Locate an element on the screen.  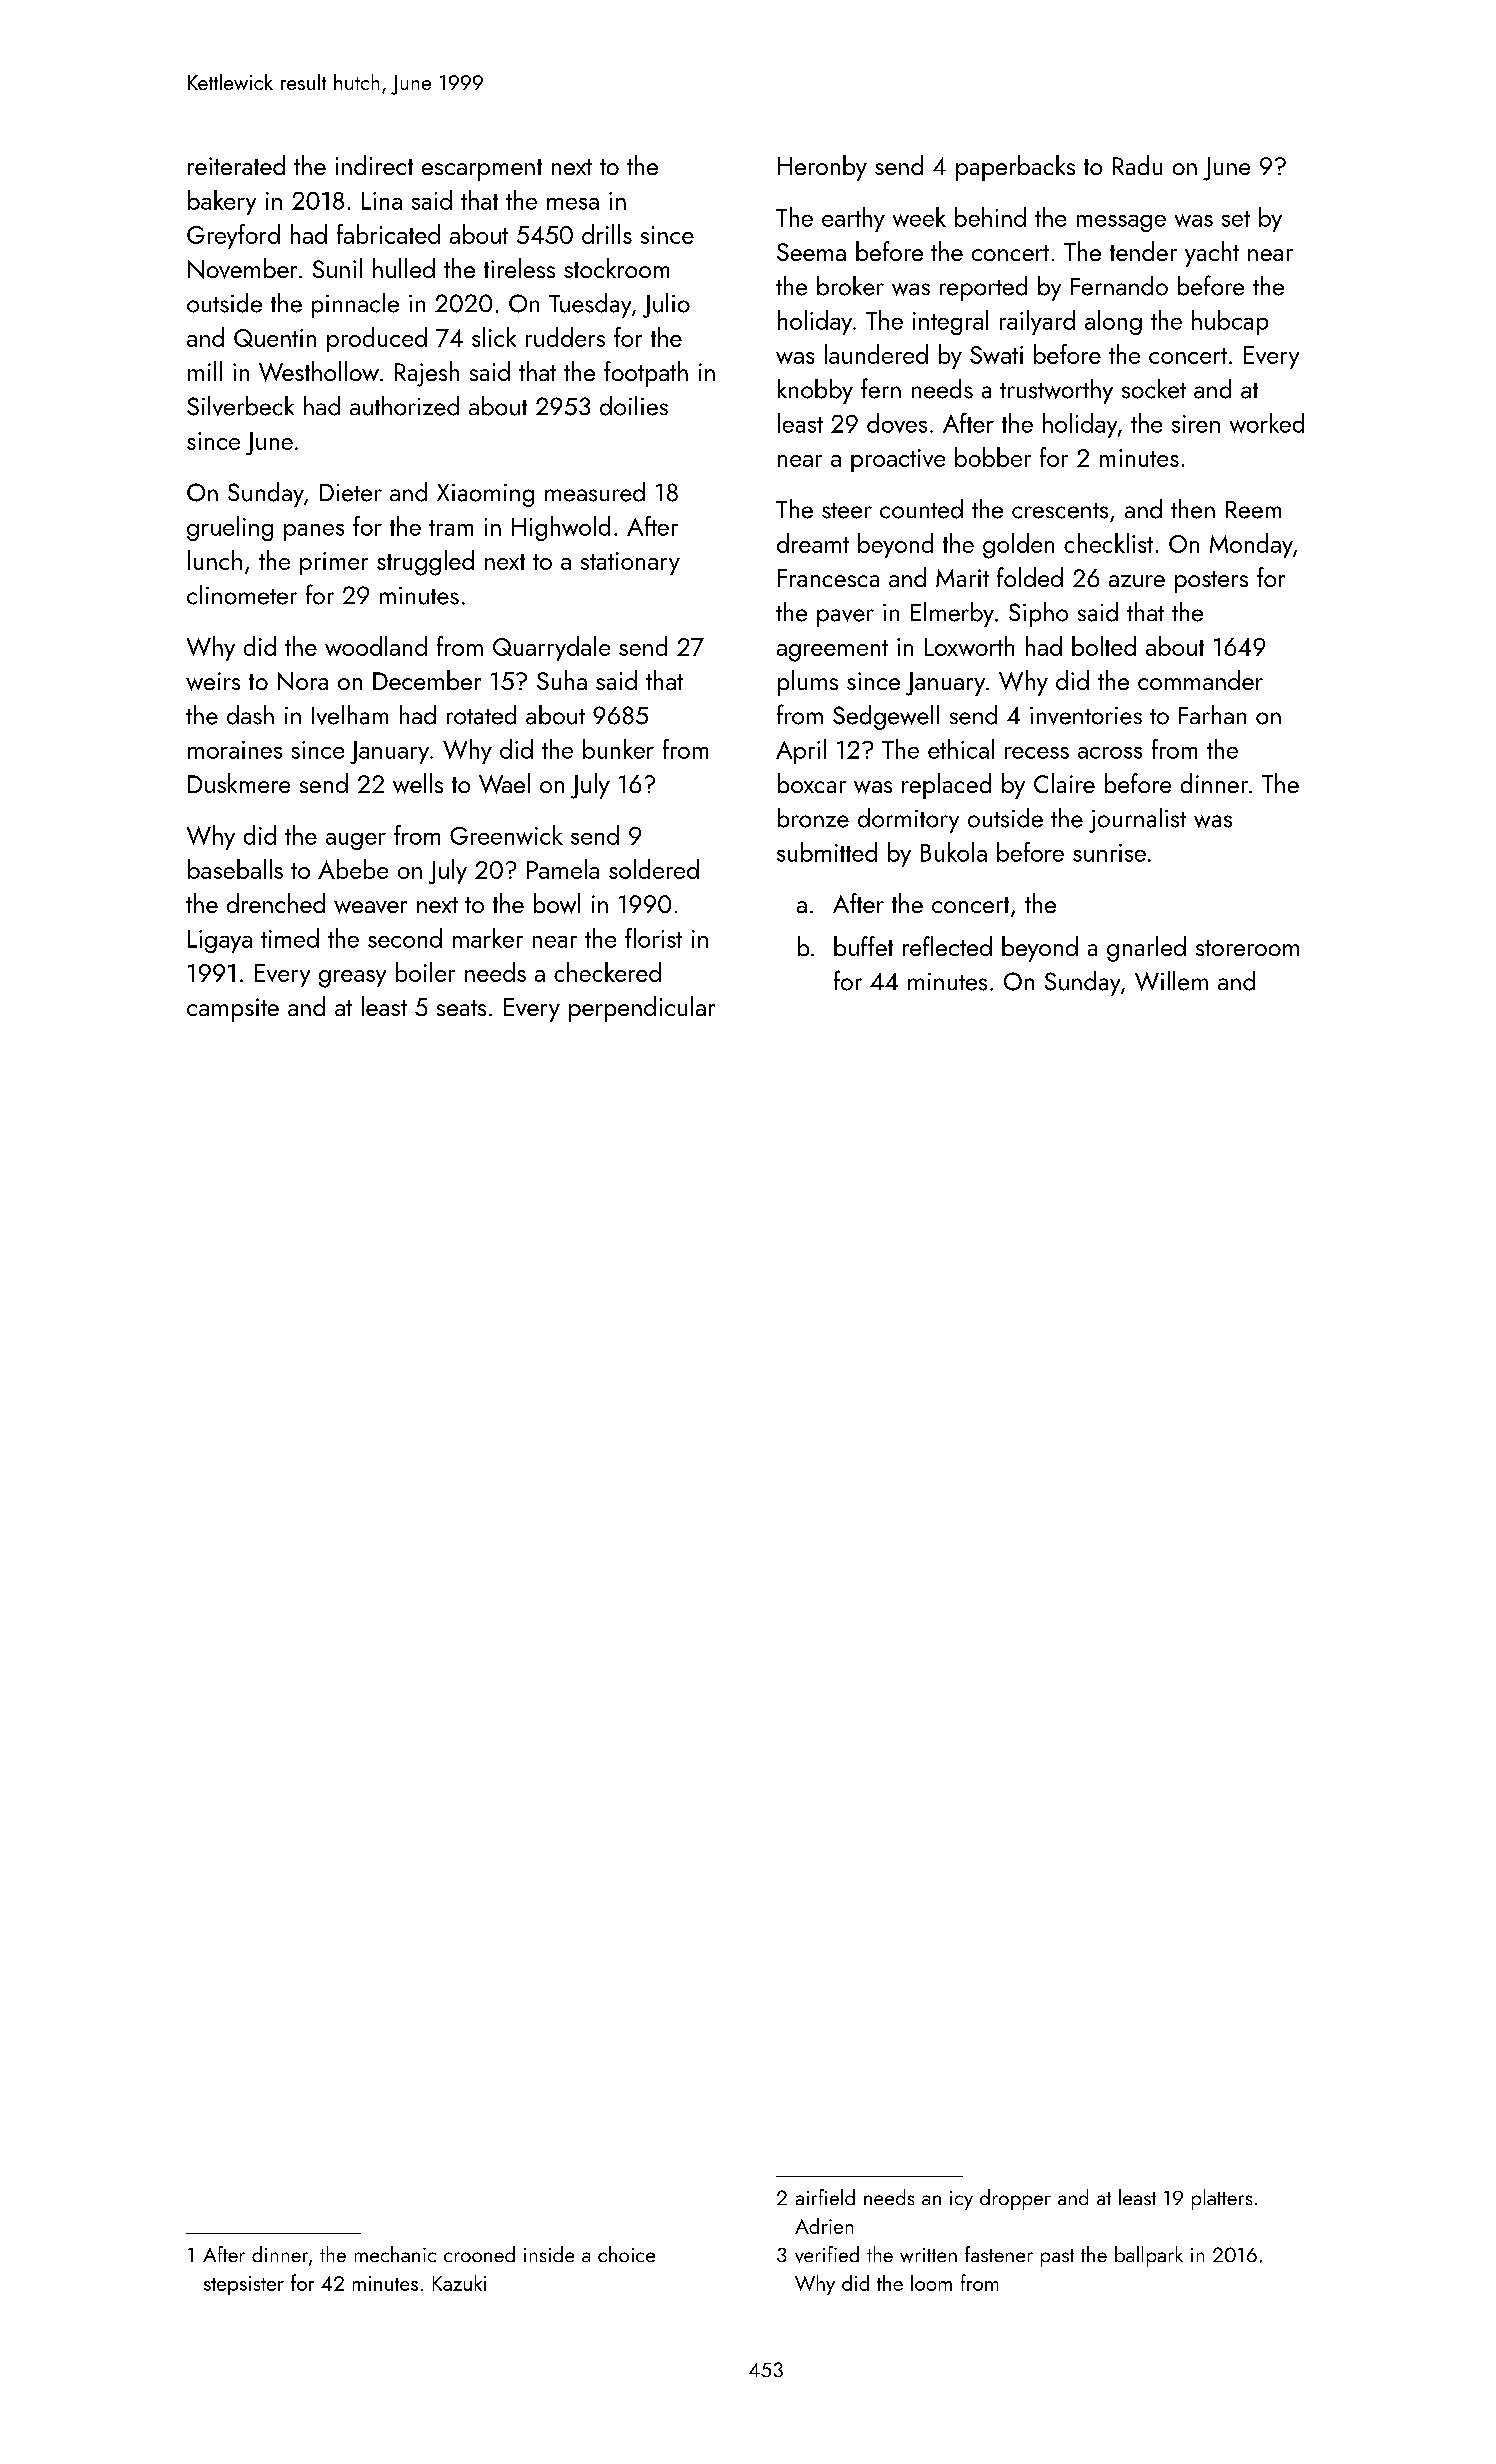
ballpark is located at coordinates (1149, 2256).
